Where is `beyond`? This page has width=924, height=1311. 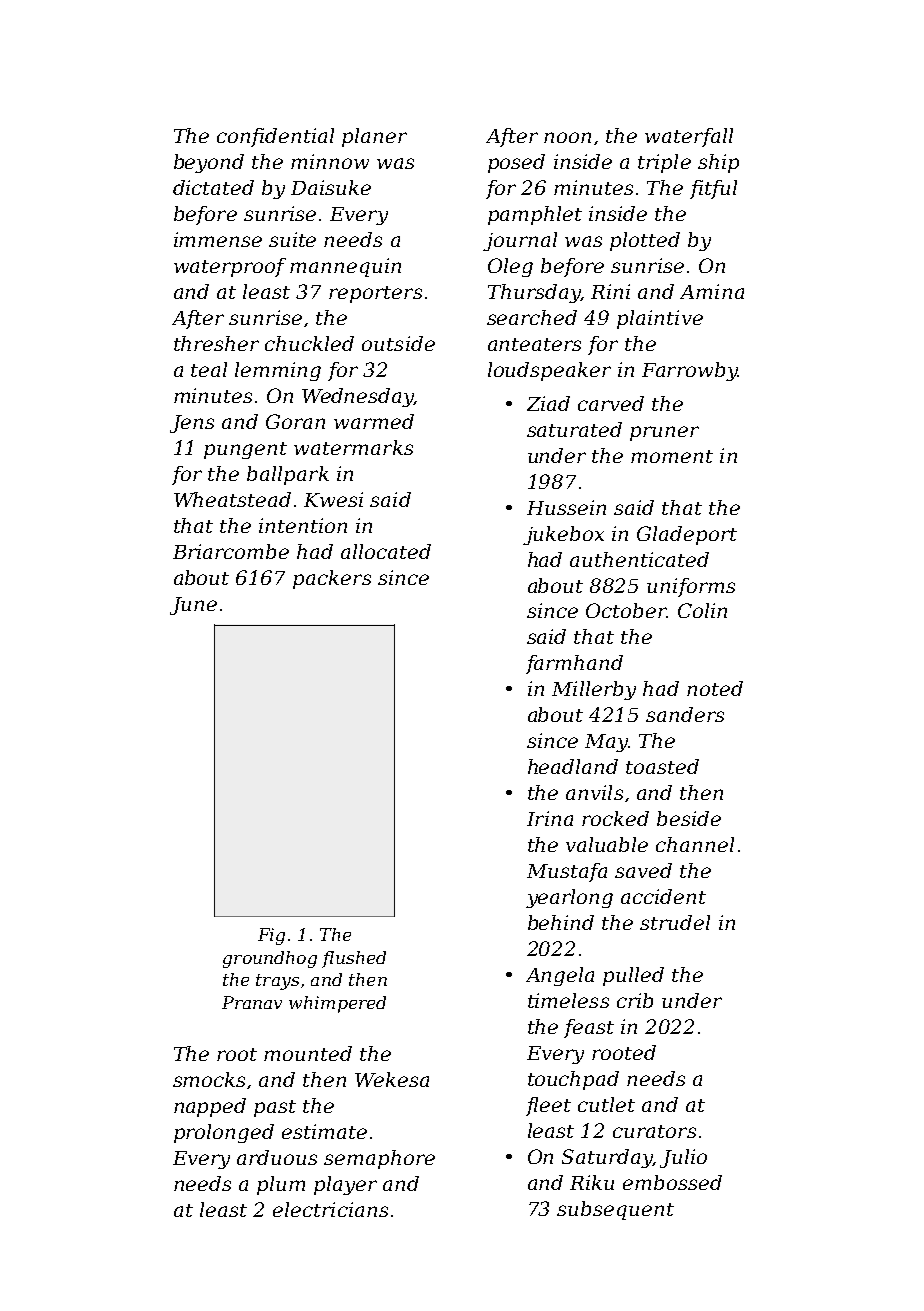
beyond is located at coordinates (209, 163).
